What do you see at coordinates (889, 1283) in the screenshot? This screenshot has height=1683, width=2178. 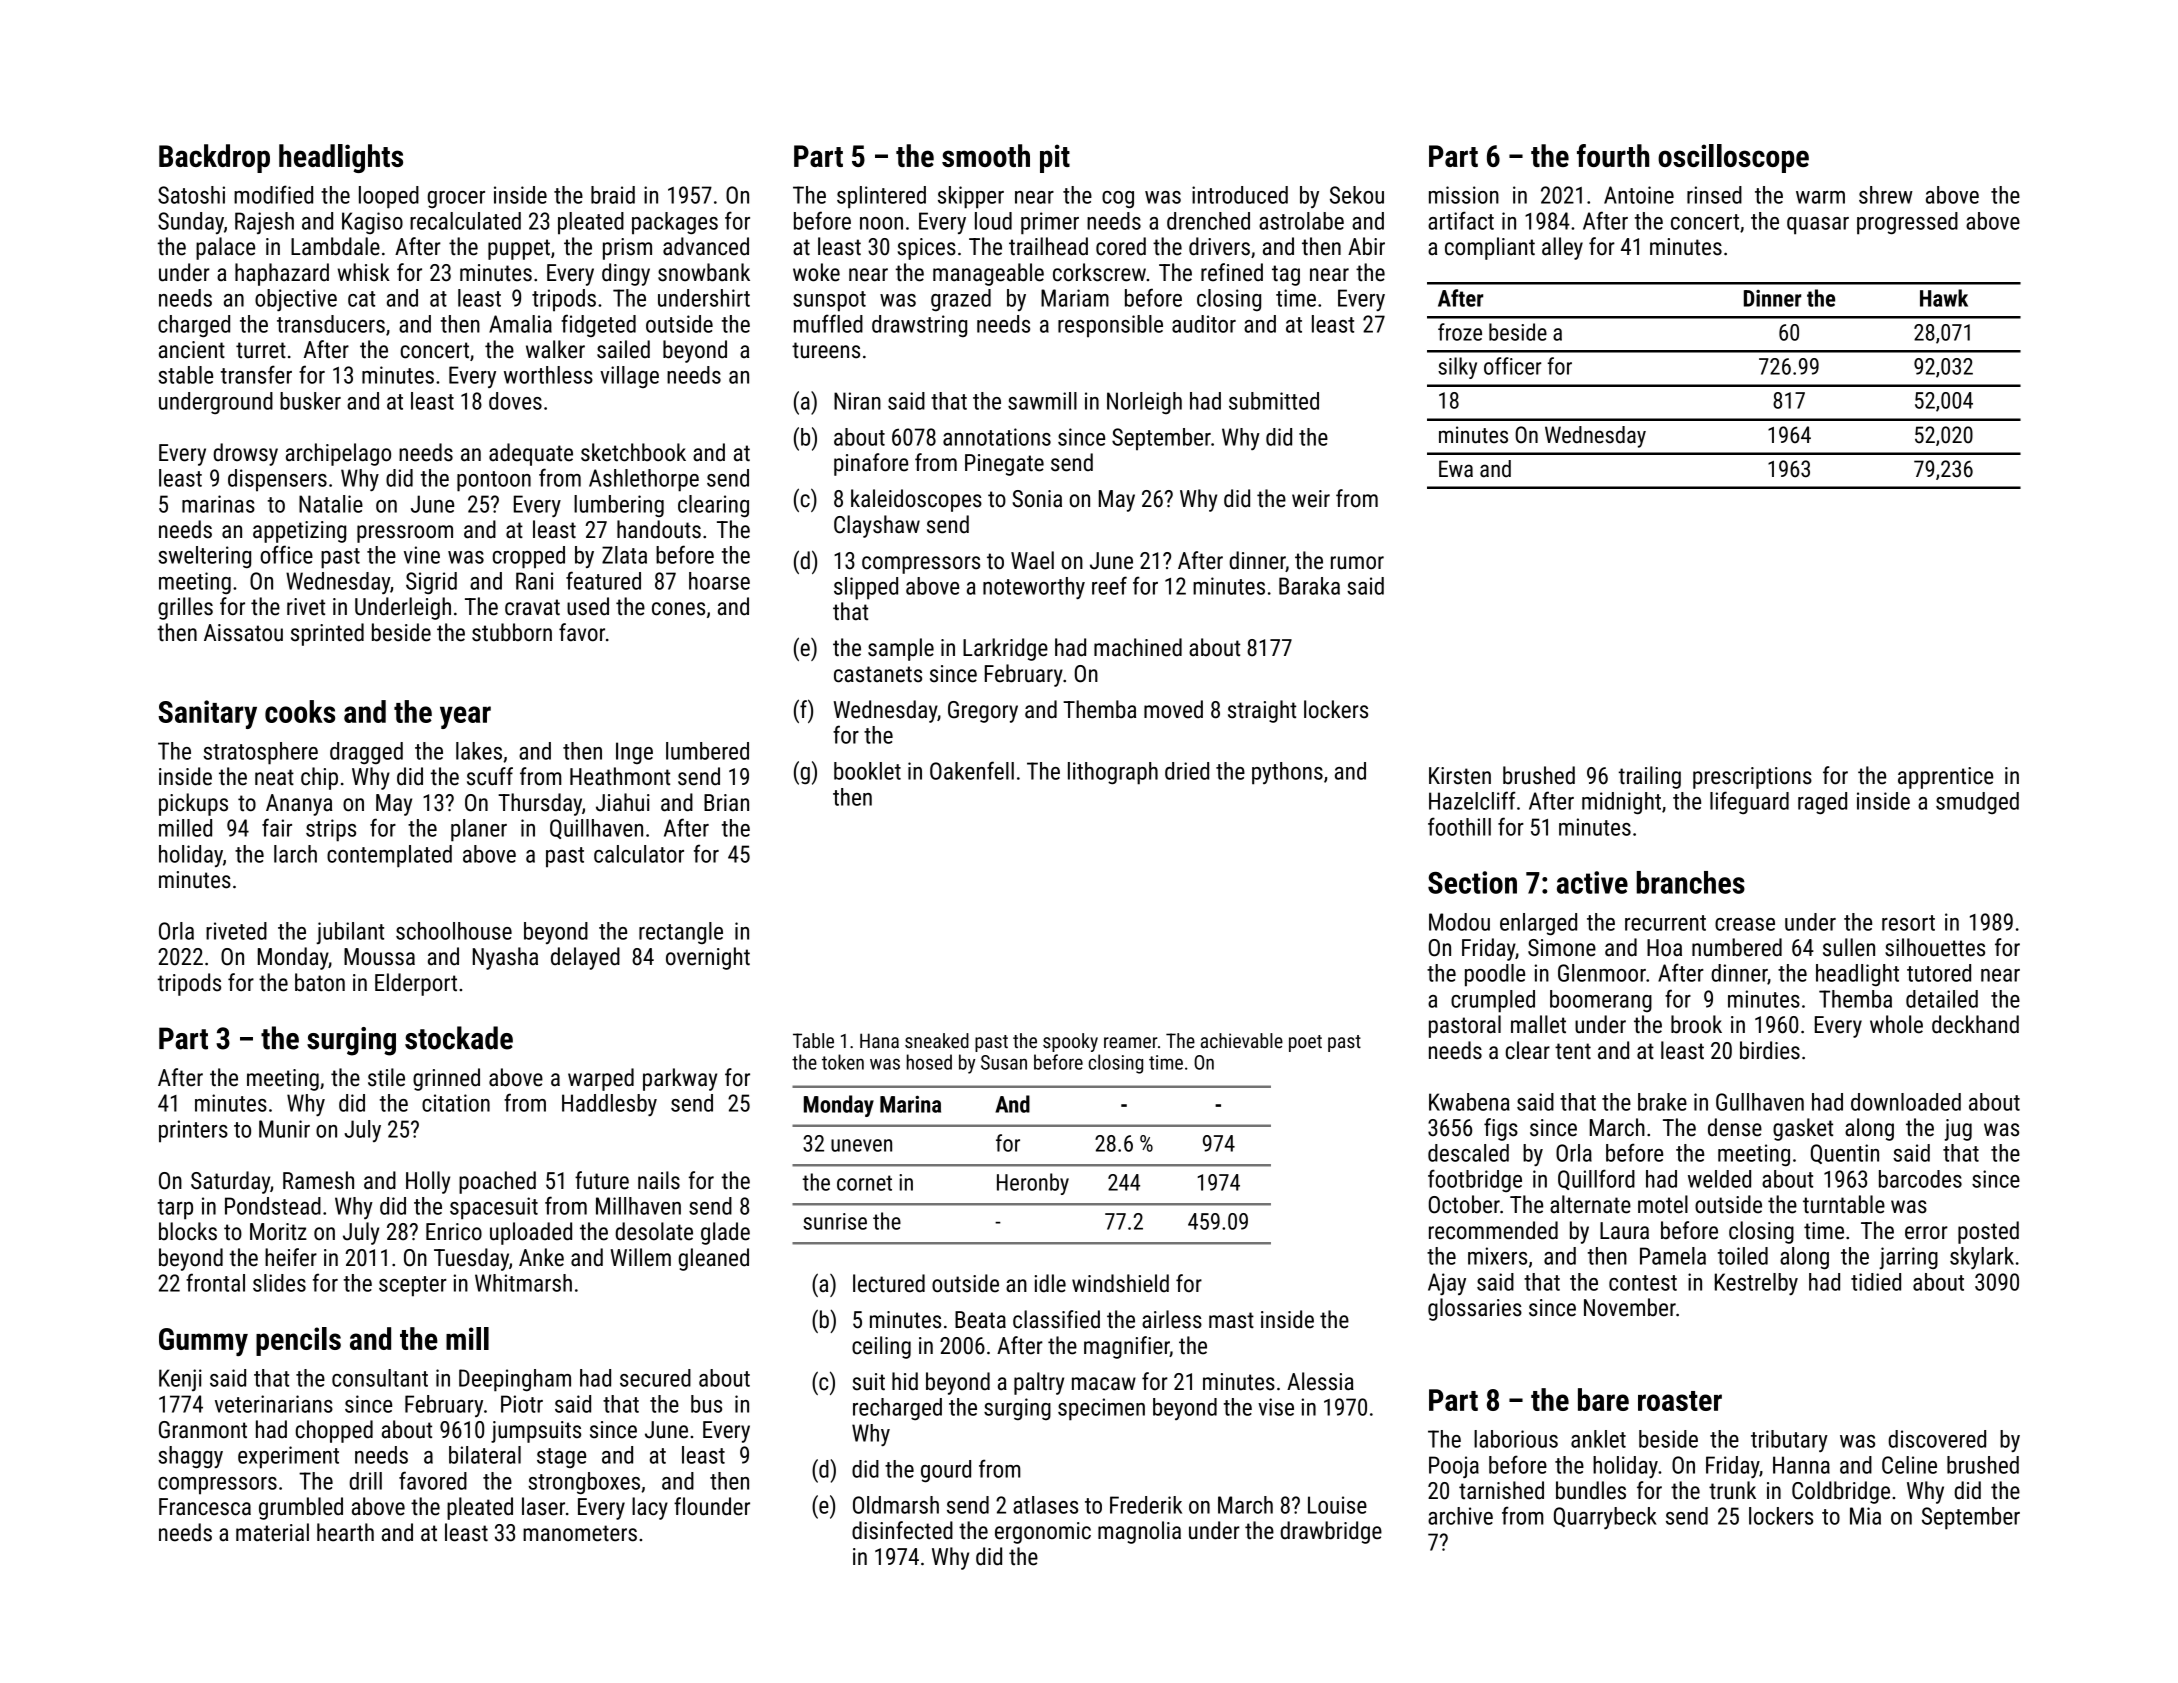 I see `lectured` at bounding box center [889, 1283].
